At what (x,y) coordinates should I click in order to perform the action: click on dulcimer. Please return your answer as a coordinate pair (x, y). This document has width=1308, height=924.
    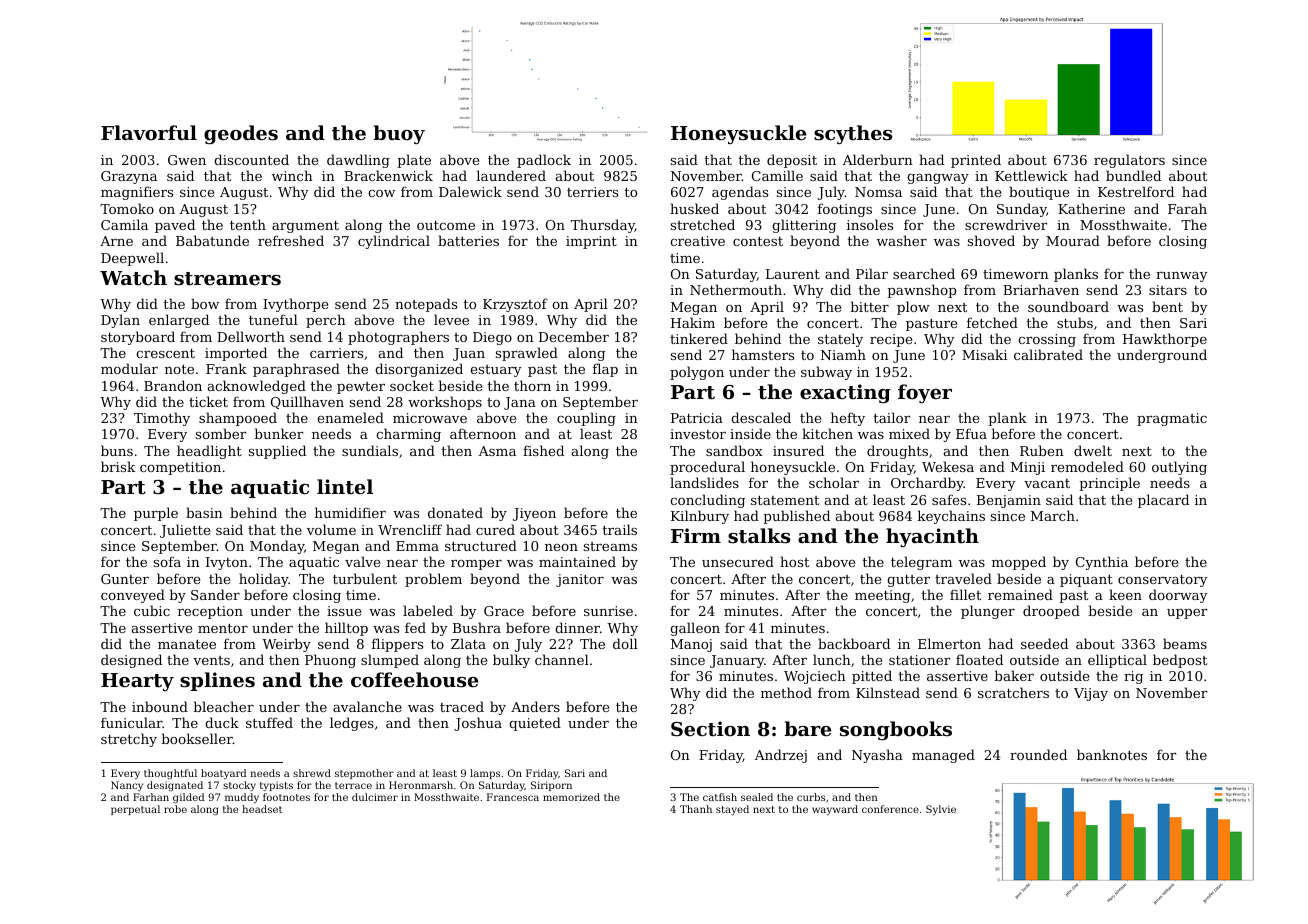
    Looking at the image, I should click on (375, 797).
